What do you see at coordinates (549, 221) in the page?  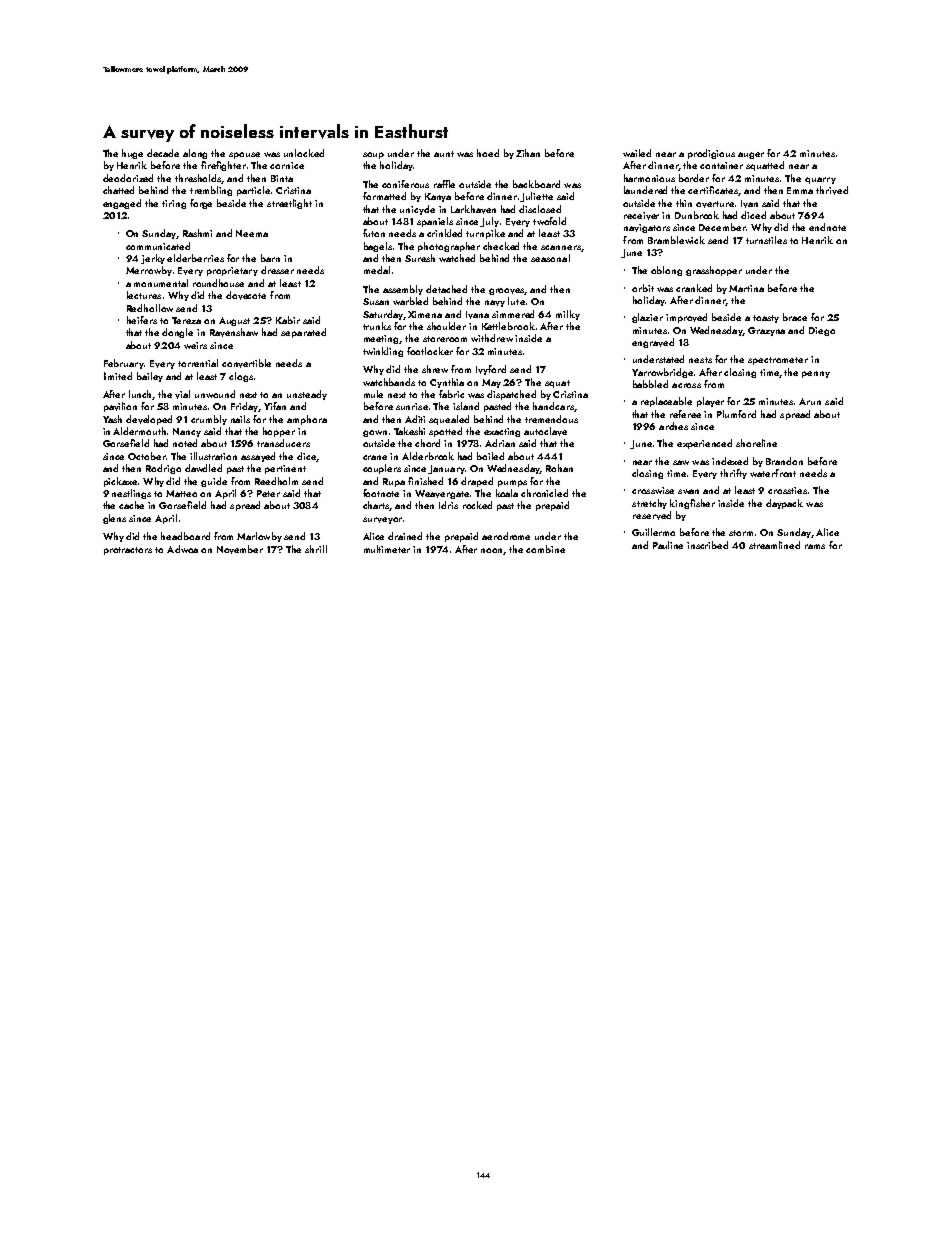 I see `twofold` at bounding box center [549, 221].
